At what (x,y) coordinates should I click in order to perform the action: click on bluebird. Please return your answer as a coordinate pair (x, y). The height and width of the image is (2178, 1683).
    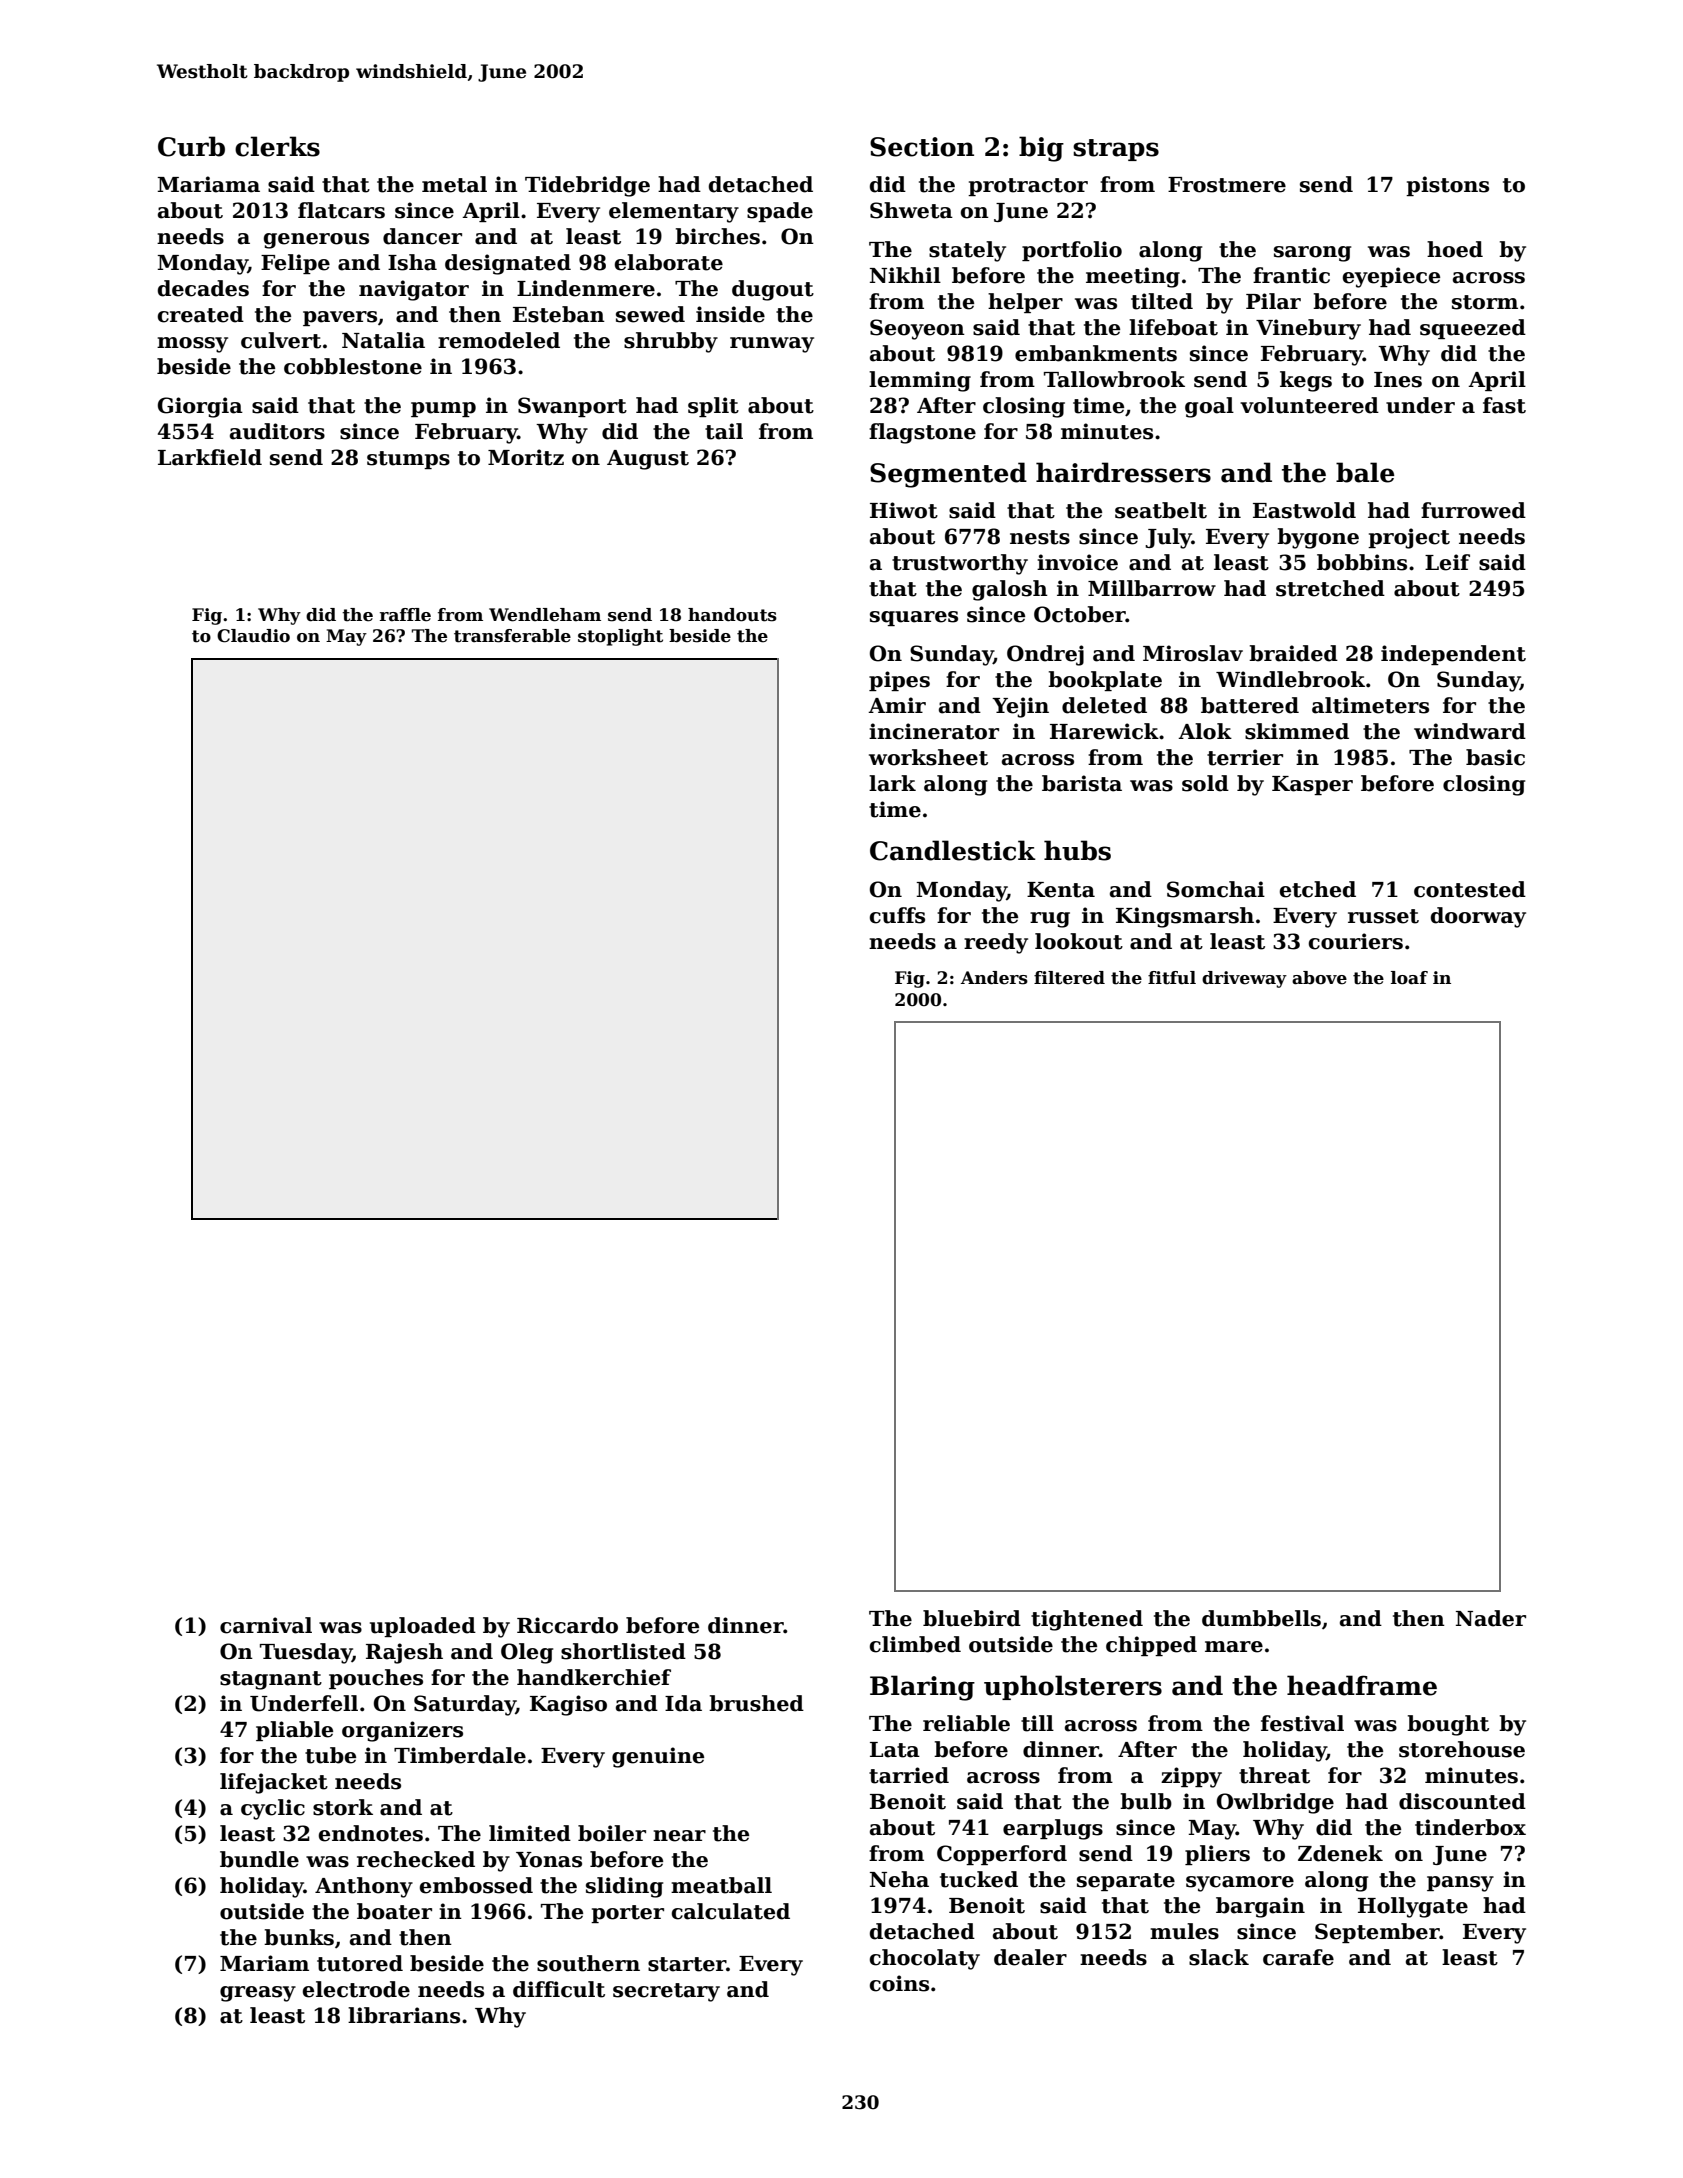
    Looking at the image, I should click on (972, 1618).
